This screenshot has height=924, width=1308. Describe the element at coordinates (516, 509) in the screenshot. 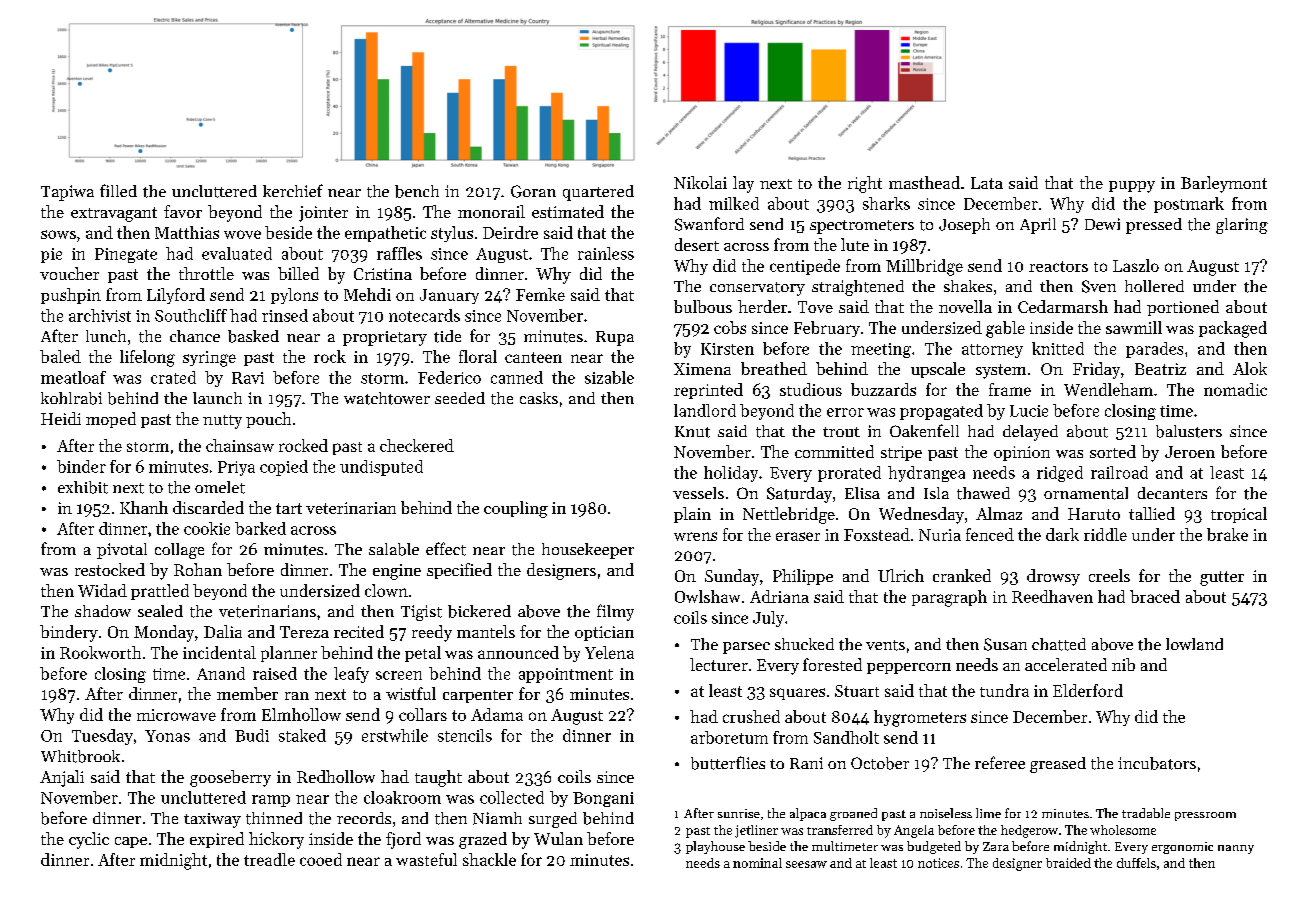

I see `coupling` at that location.
